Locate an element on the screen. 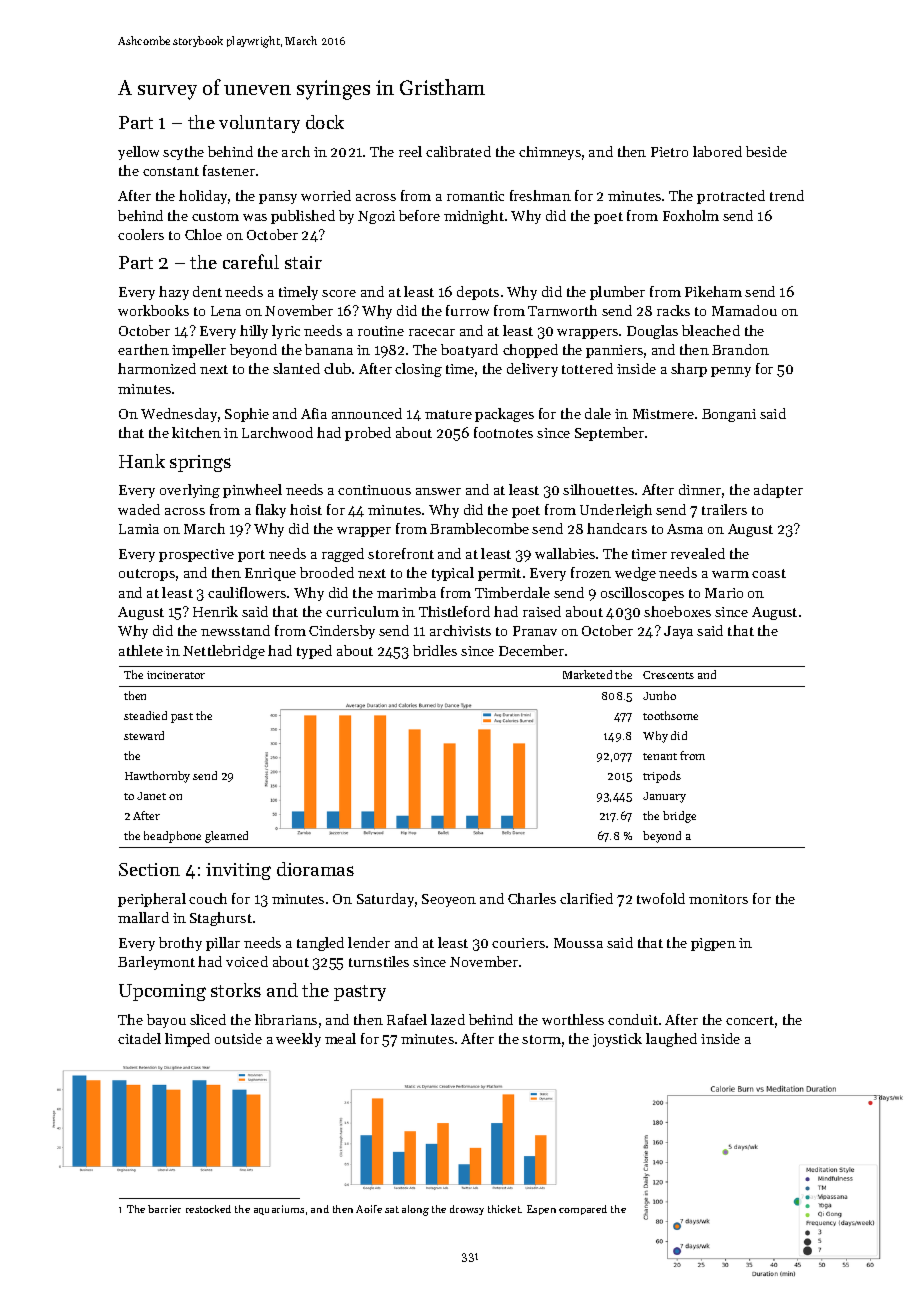 The image size is (924, 1308). chopped is located at coordinates (530, 351).
